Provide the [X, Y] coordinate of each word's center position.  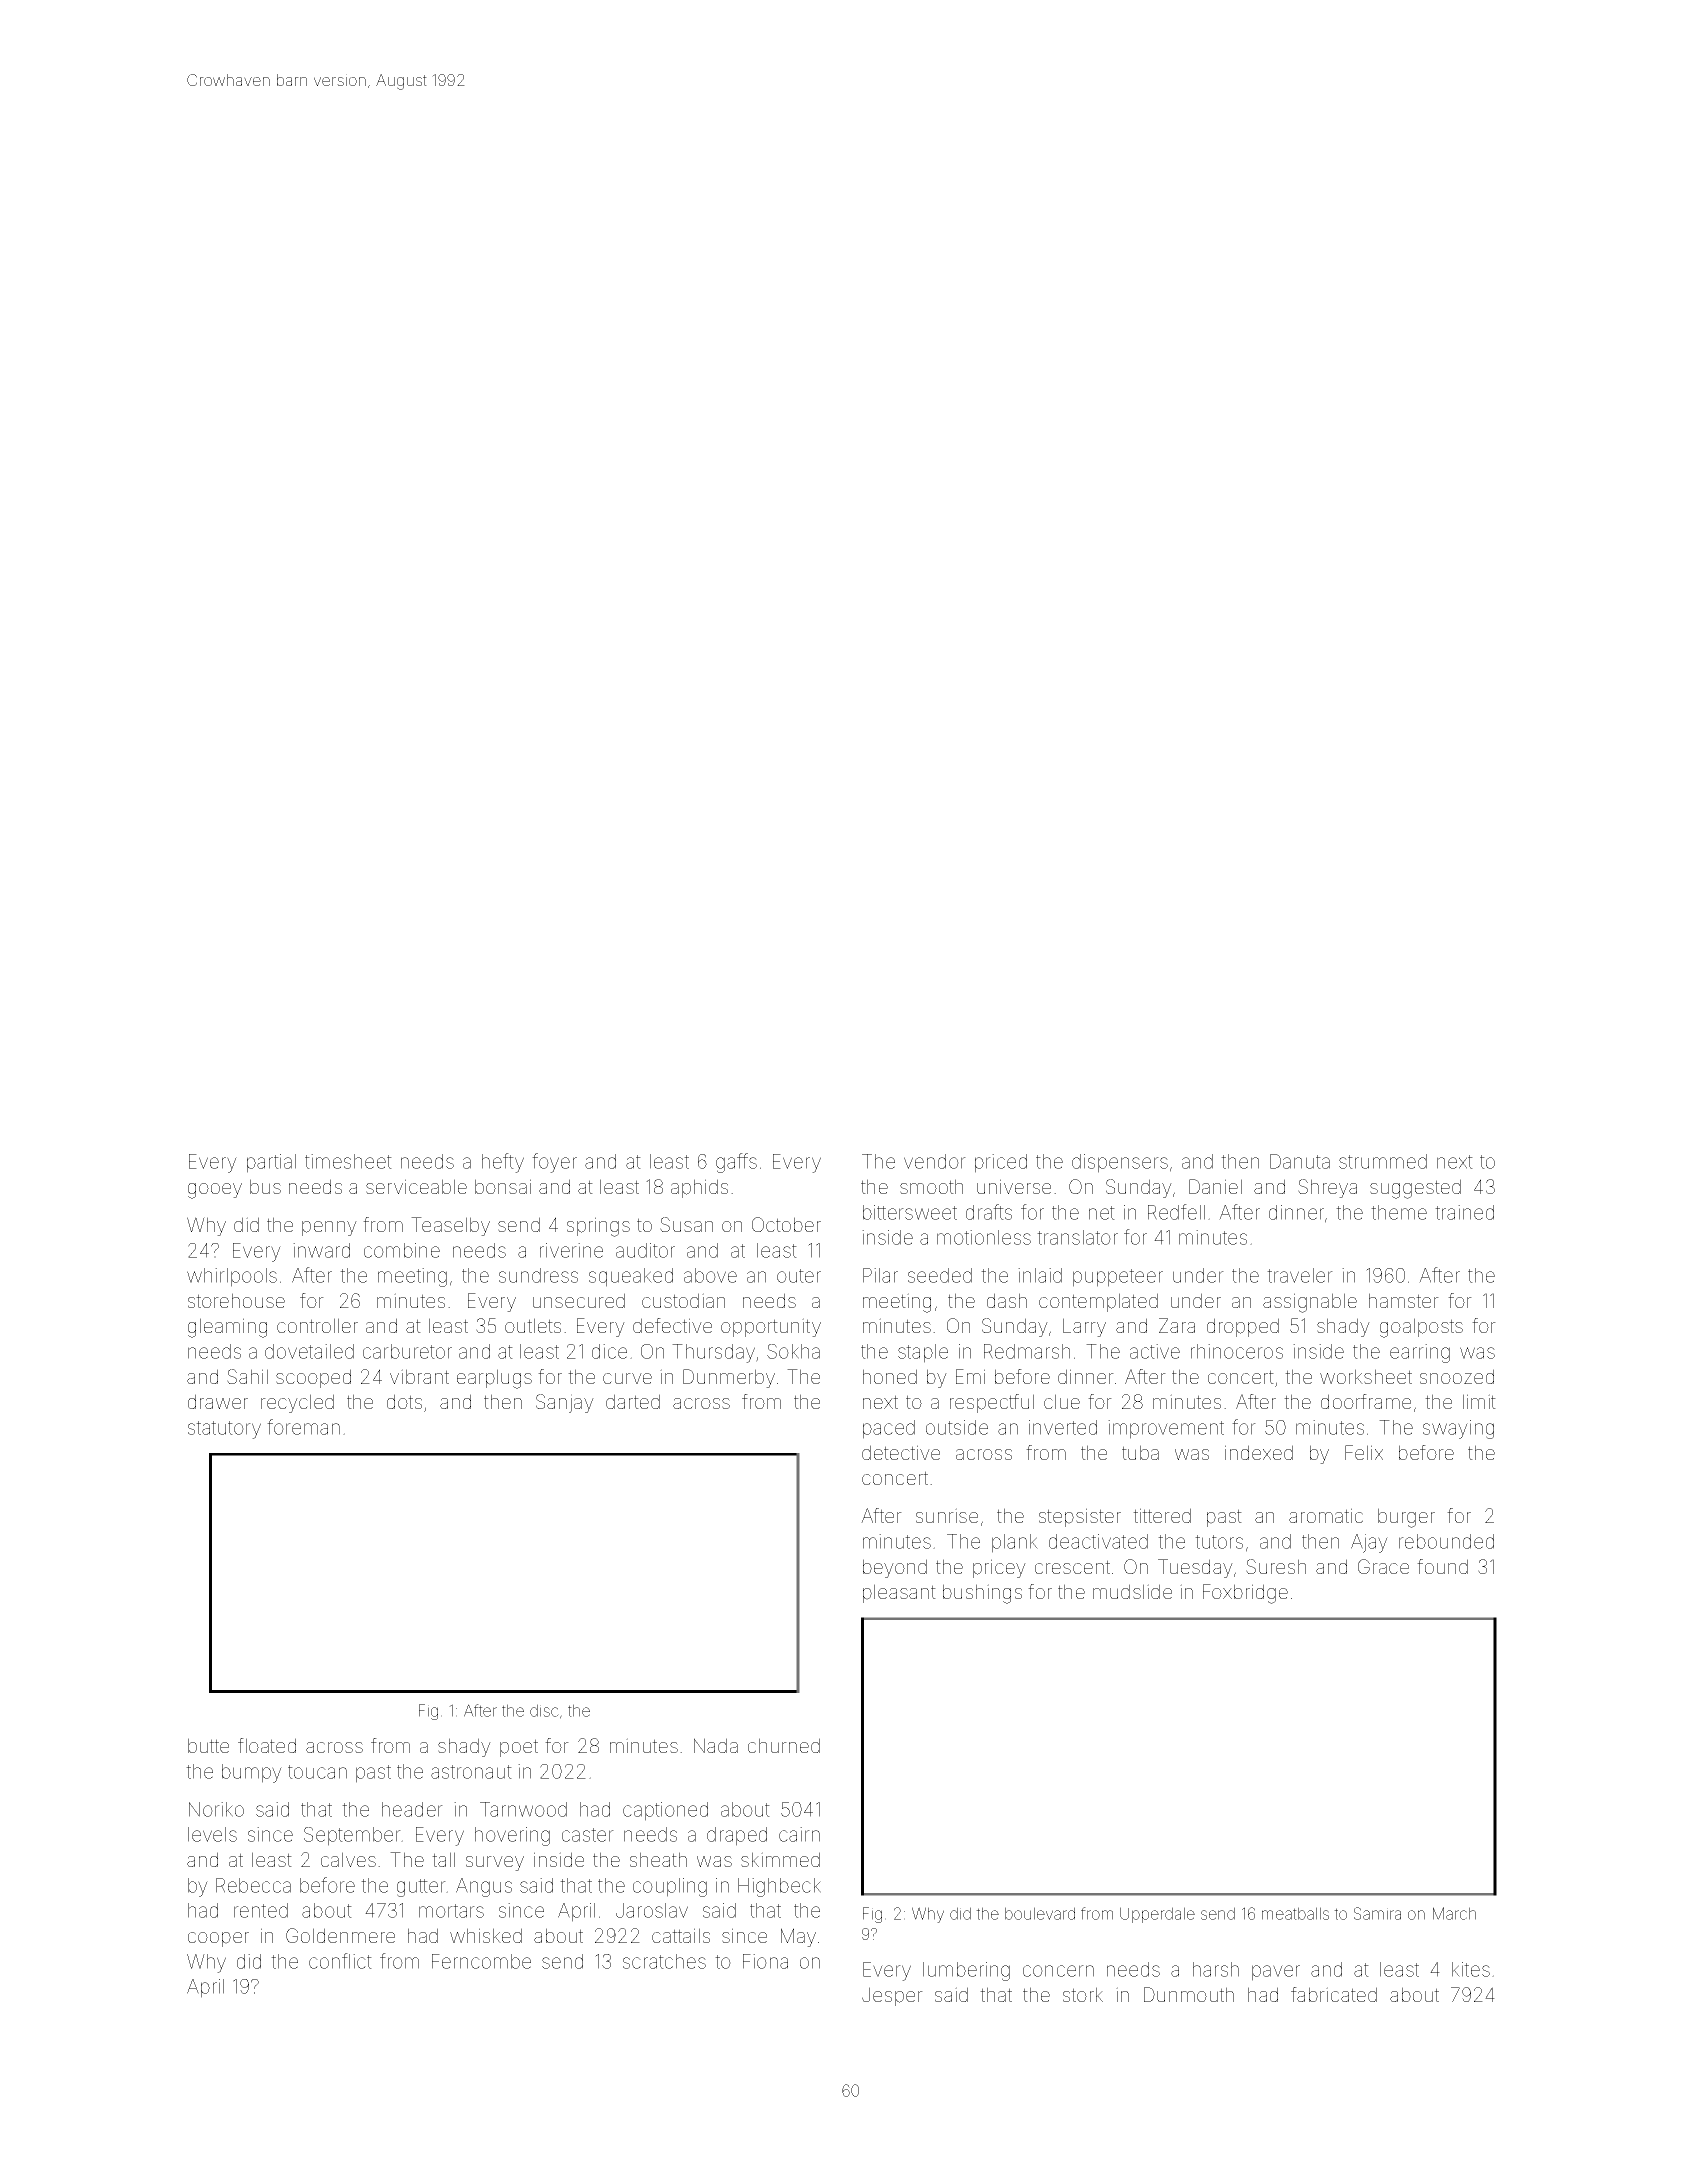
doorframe [1366, 1401]
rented [261, 1910]
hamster [1404, 1300]
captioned [665, 1811]
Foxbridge [1245, 1594]
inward [321, 1250]
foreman [303, 1427]
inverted [1063, 1427]
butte [208, 1745]
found [1442, 1566]
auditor [645, 1250]
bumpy [252, 1773]
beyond [895, 1568]
